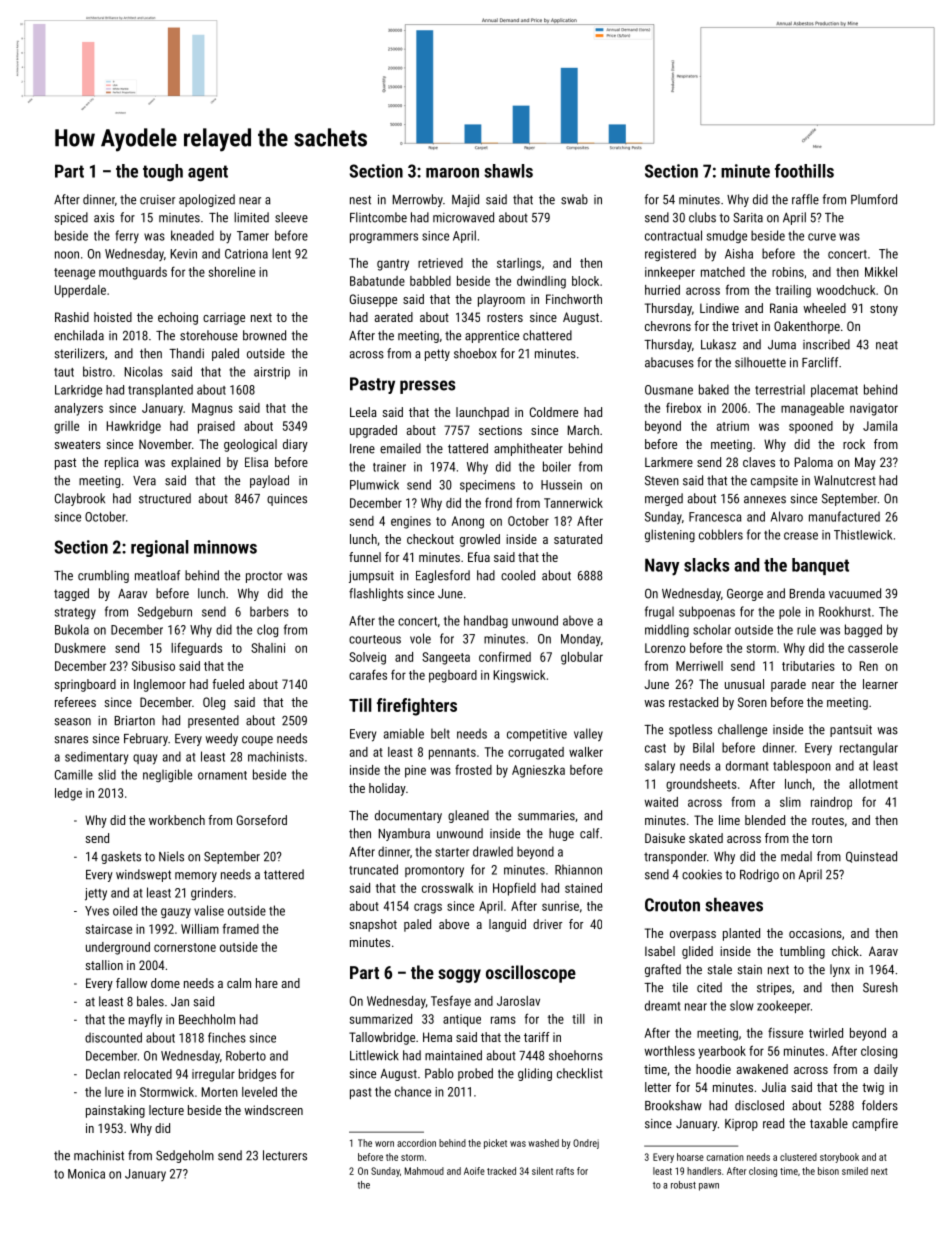 Image resolution: width=952 pixels, height=1233 pixels. I want to click on Monica, so click(86, 1174).
